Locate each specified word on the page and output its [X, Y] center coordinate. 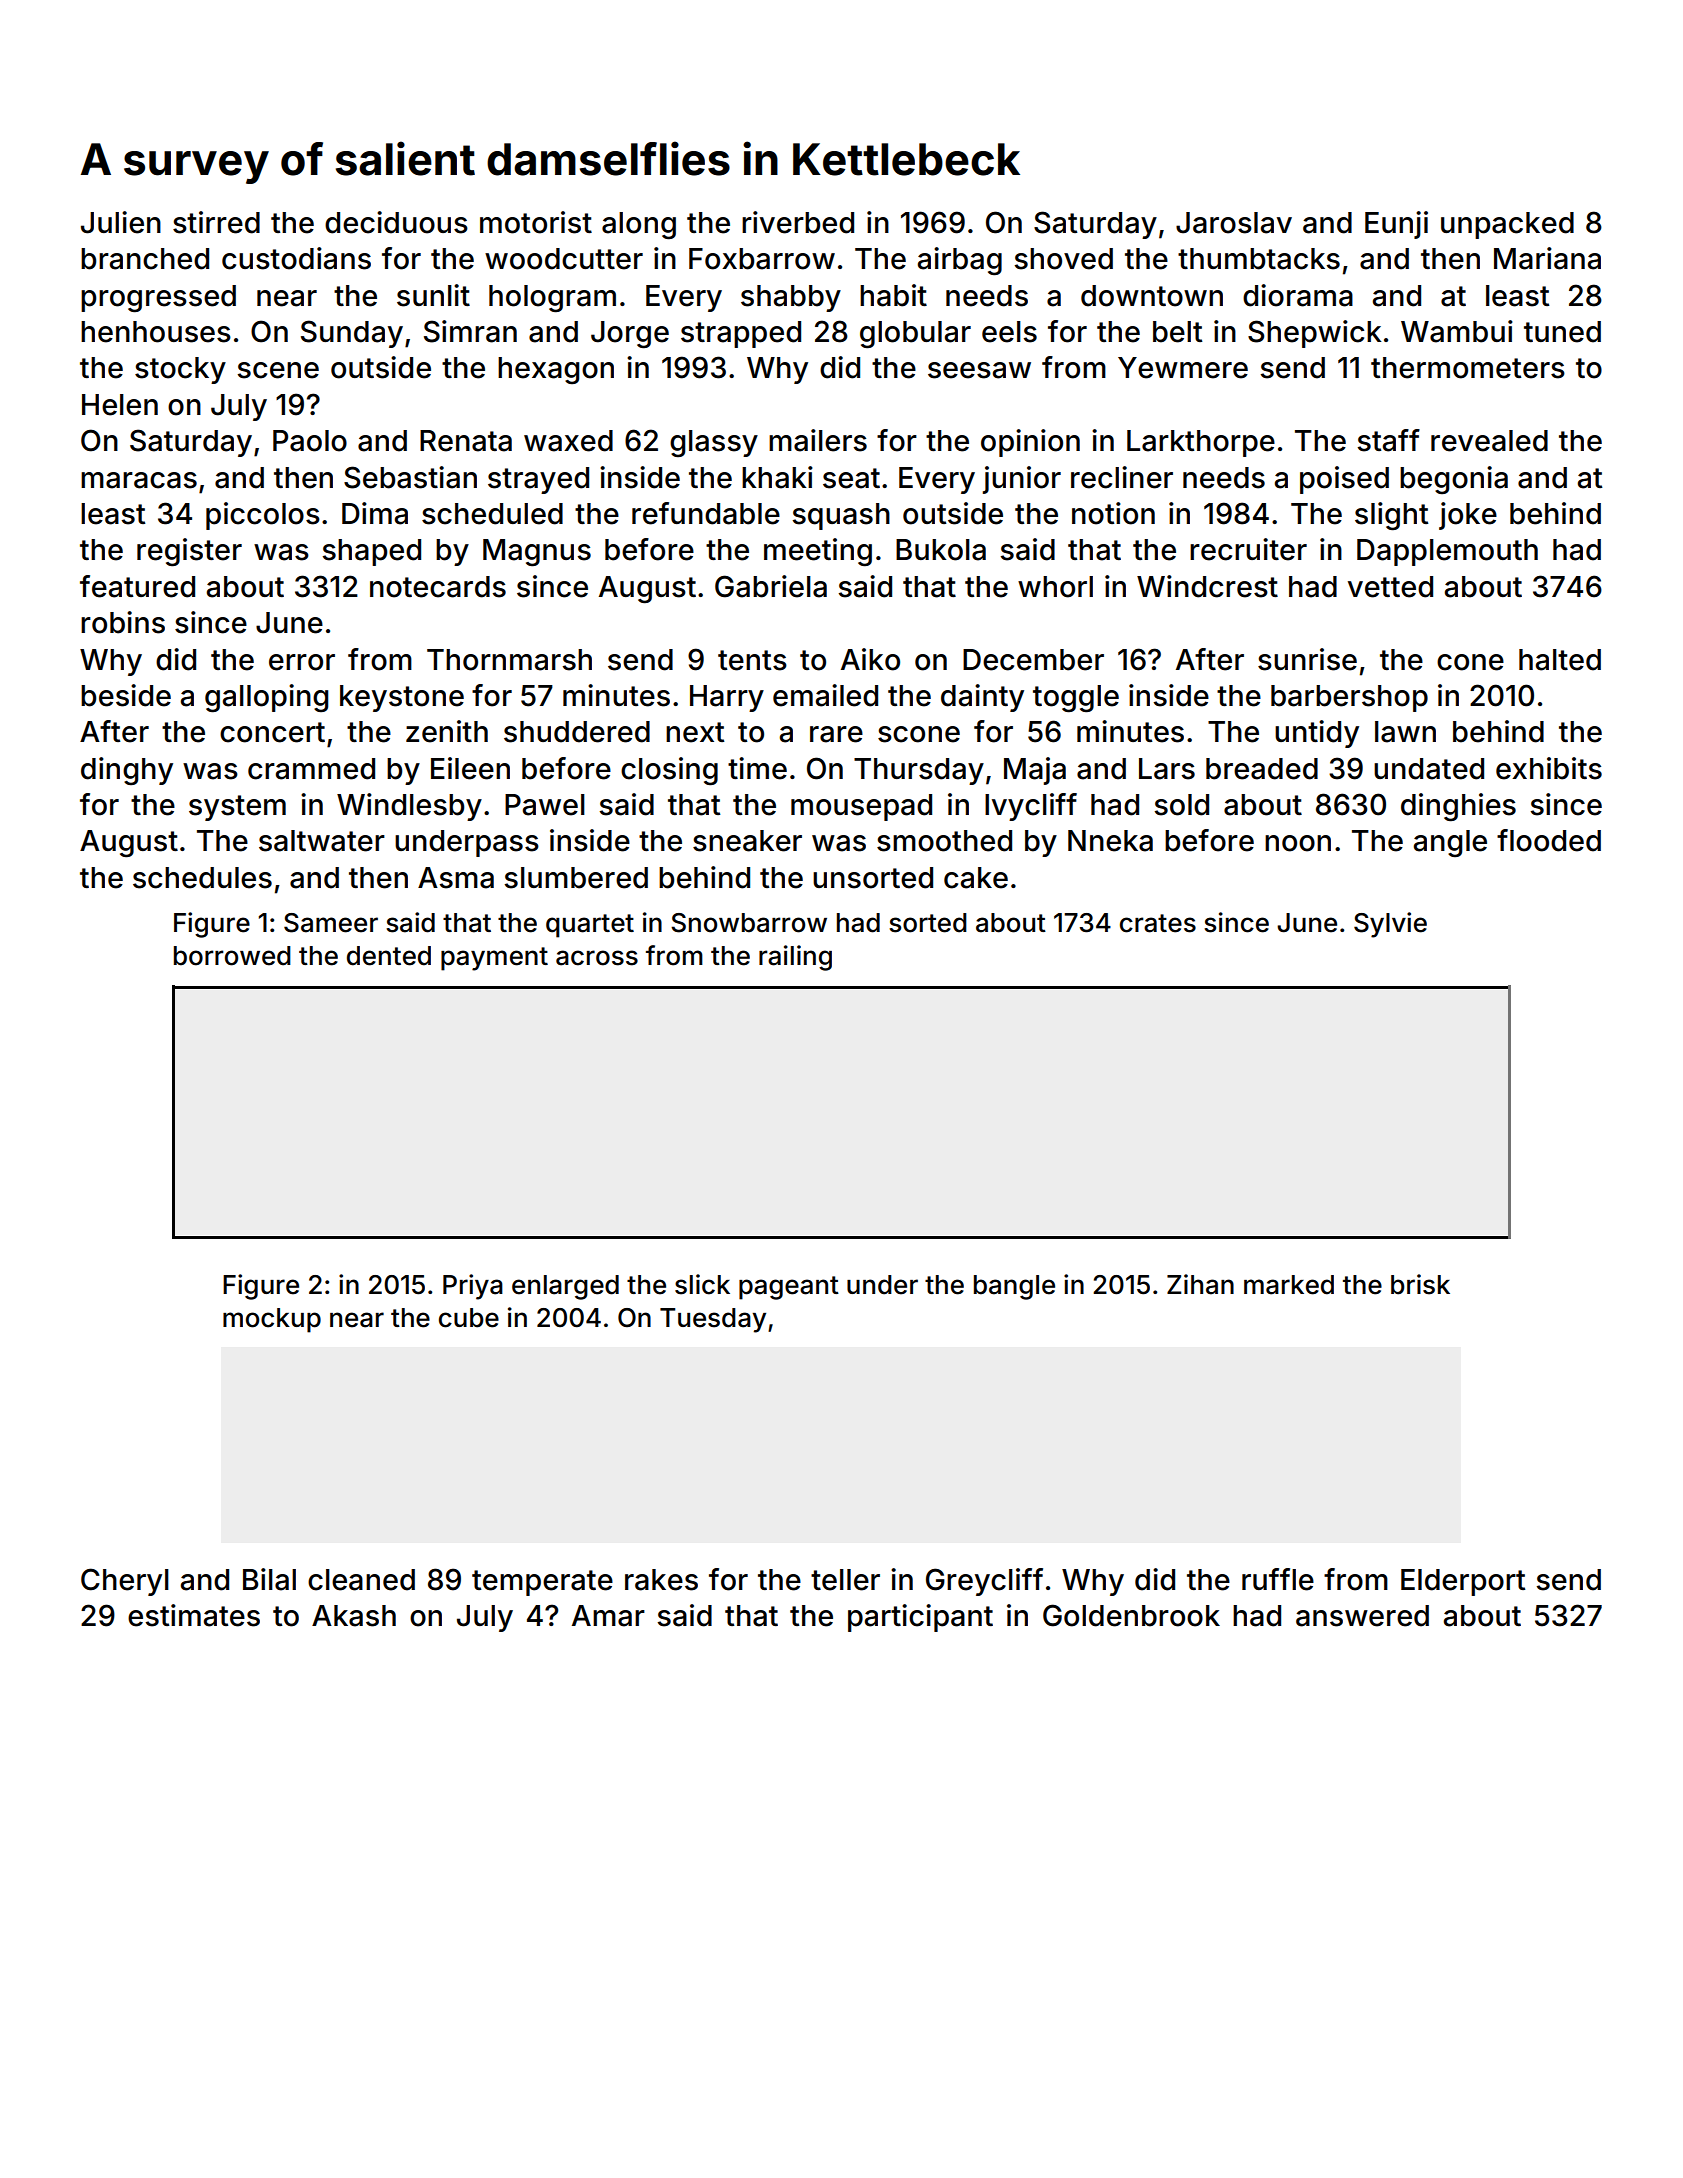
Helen [120, 405]
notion [1113, 513]
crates [1158, 923]
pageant [789, 1288]
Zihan [1200, 1284]
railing [795, 958]
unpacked [1507, 225]
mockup [272, 1320]
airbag [960, 261]
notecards [438, 587]
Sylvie [1390, 925]
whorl [1055, 587]
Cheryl [125, 1582]
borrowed [232, 956]
